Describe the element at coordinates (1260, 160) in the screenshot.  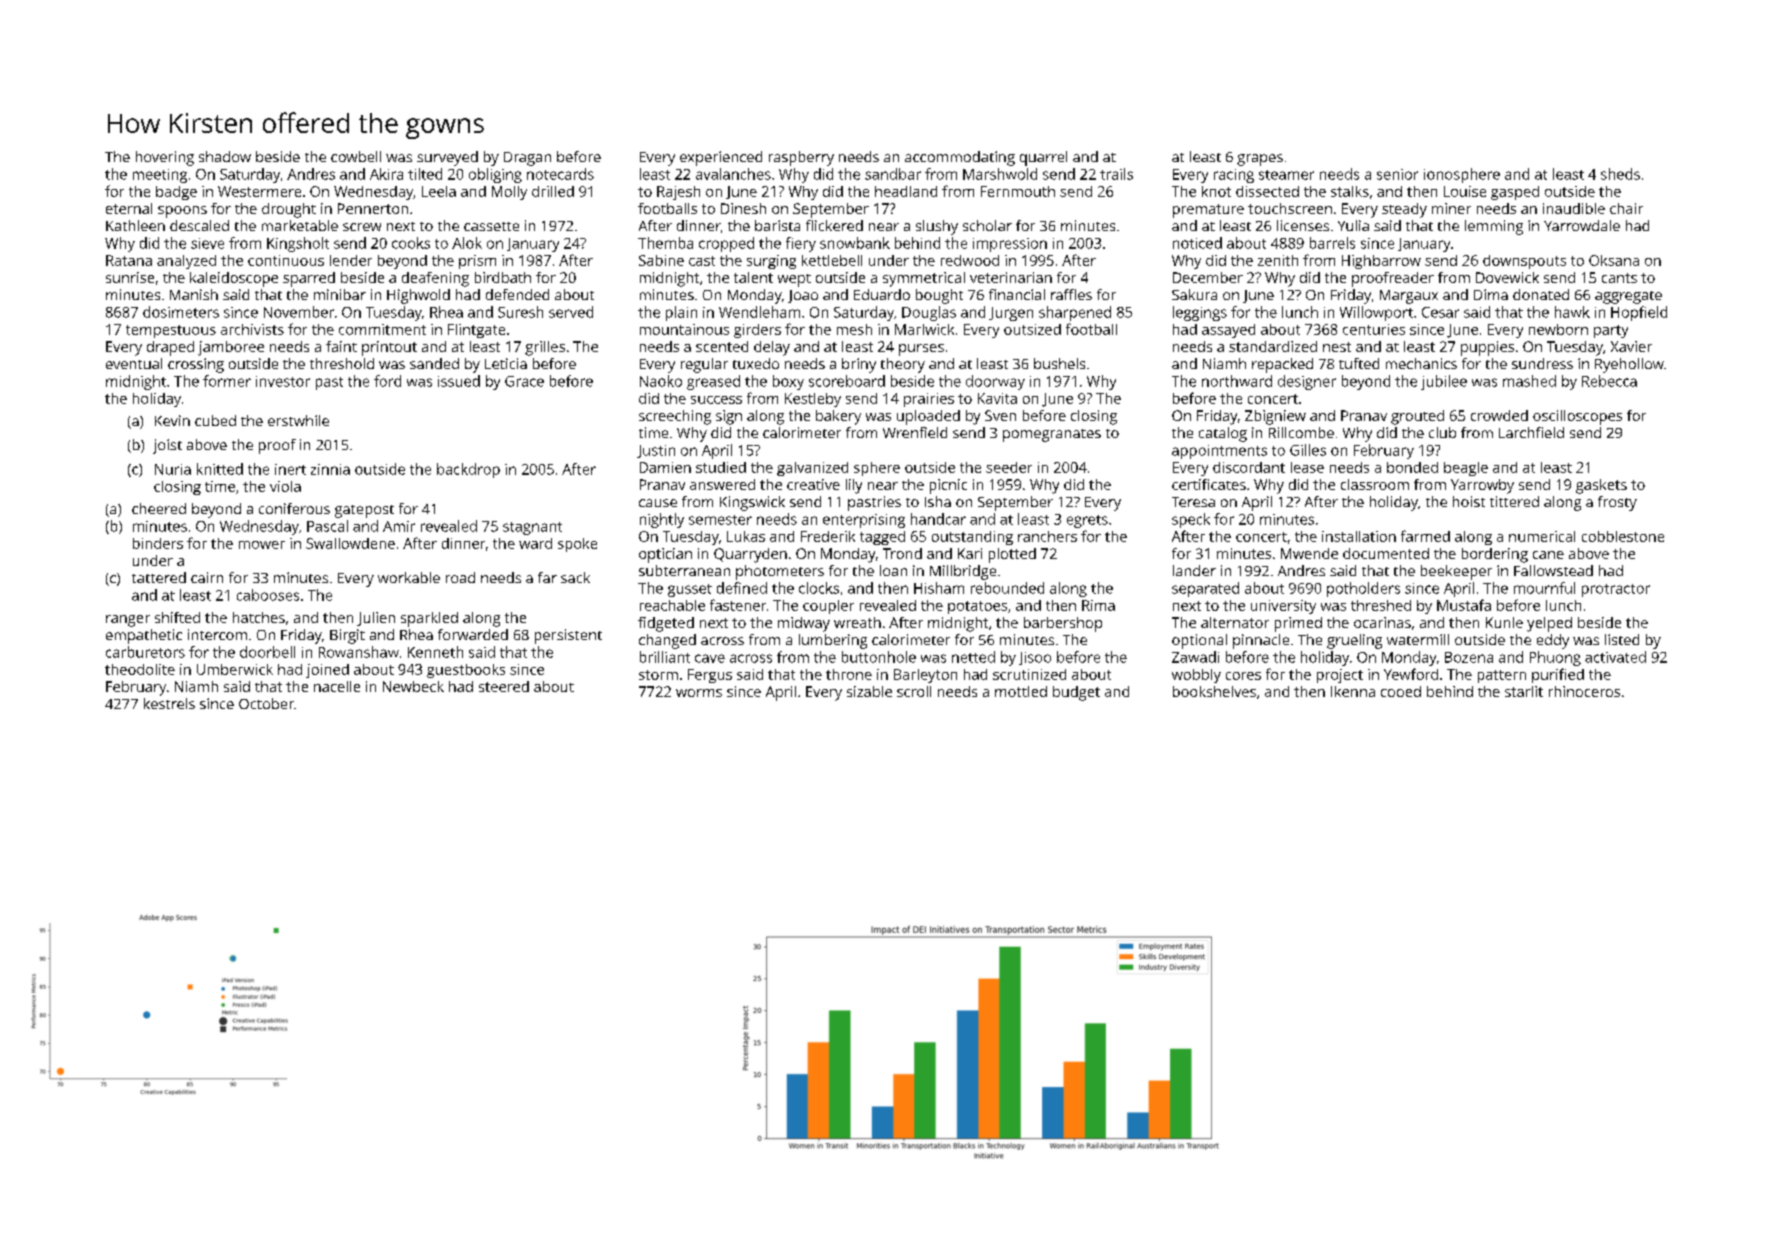
I see `grapes` at that location.
